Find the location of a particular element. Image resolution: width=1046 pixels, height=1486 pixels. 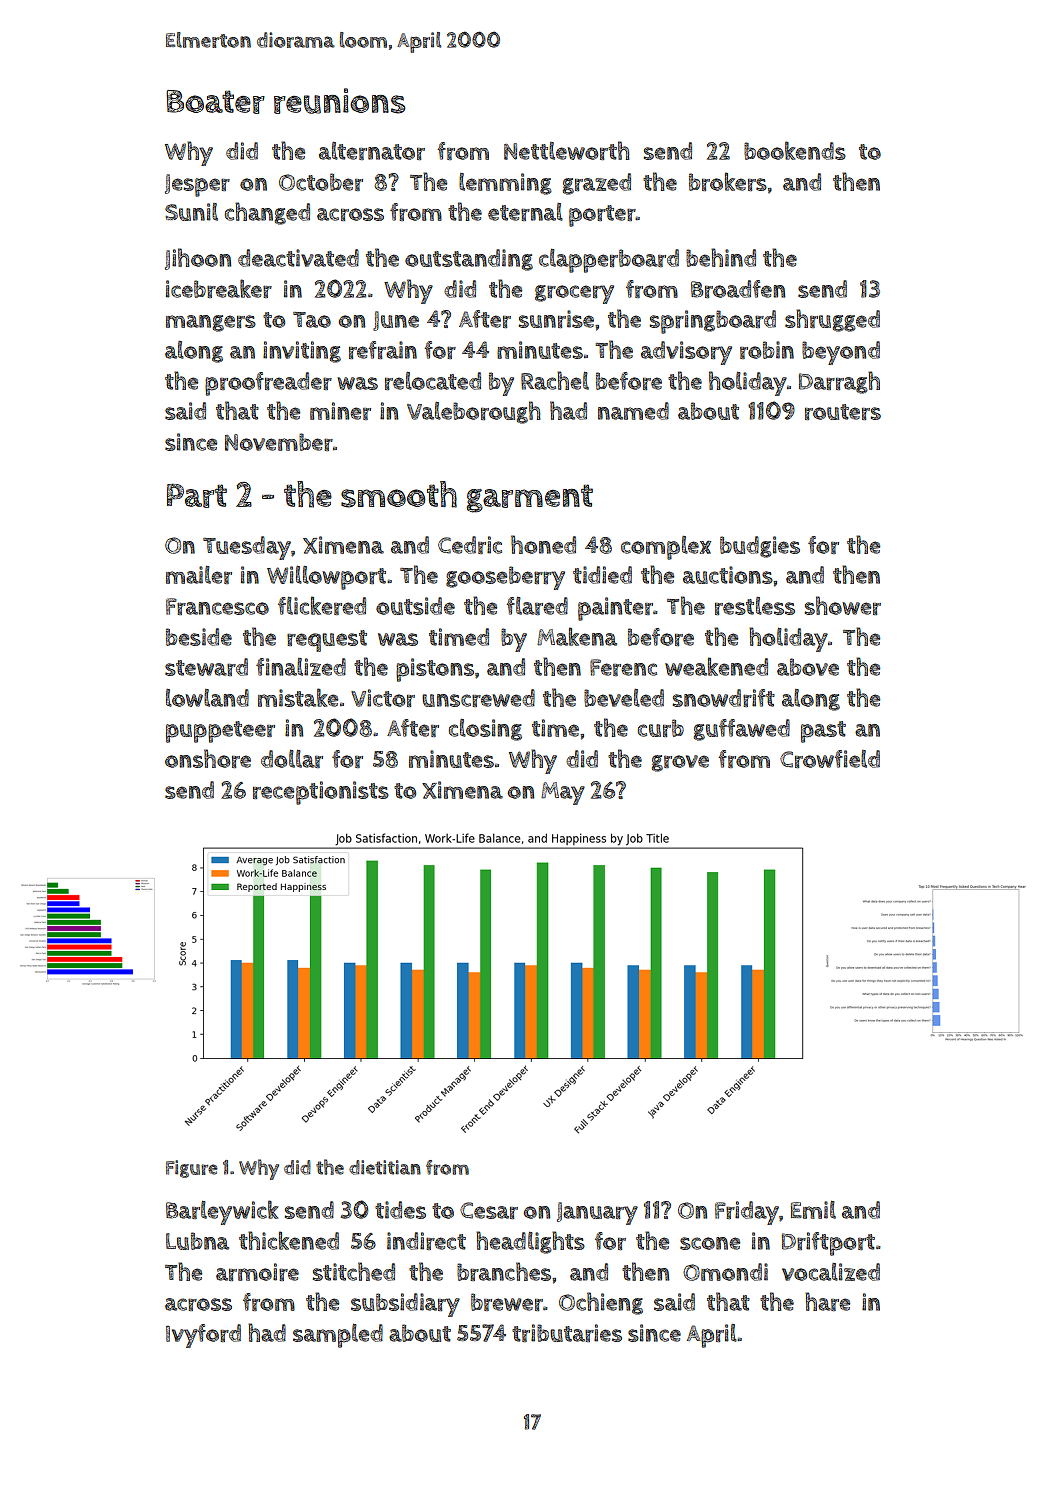

routers is located at coordinates (843, 412).
